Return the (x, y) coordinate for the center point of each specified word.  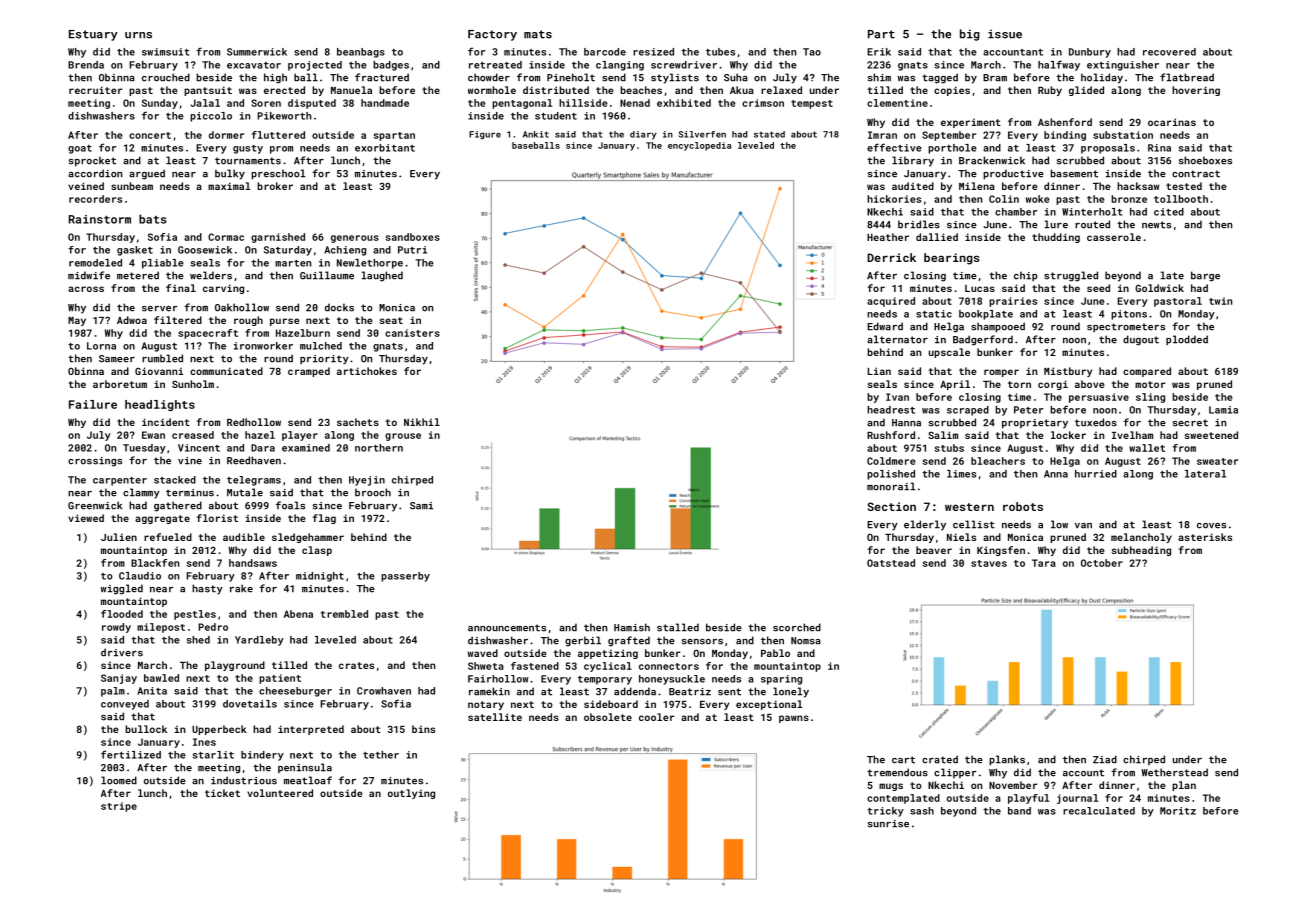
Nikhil (422, 422)
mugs (891, 787)
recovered (1169, 52)
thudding (1056, 238)
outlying (411, 794)
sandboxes (413, 237)
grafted (629, 641)
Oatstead (891, 563)
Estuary (93, 35)
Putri (412, 250)
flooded (122, 614)
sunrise (888, 824)
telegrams (254, 481)
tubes (720, 52)
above (1090, 384)
